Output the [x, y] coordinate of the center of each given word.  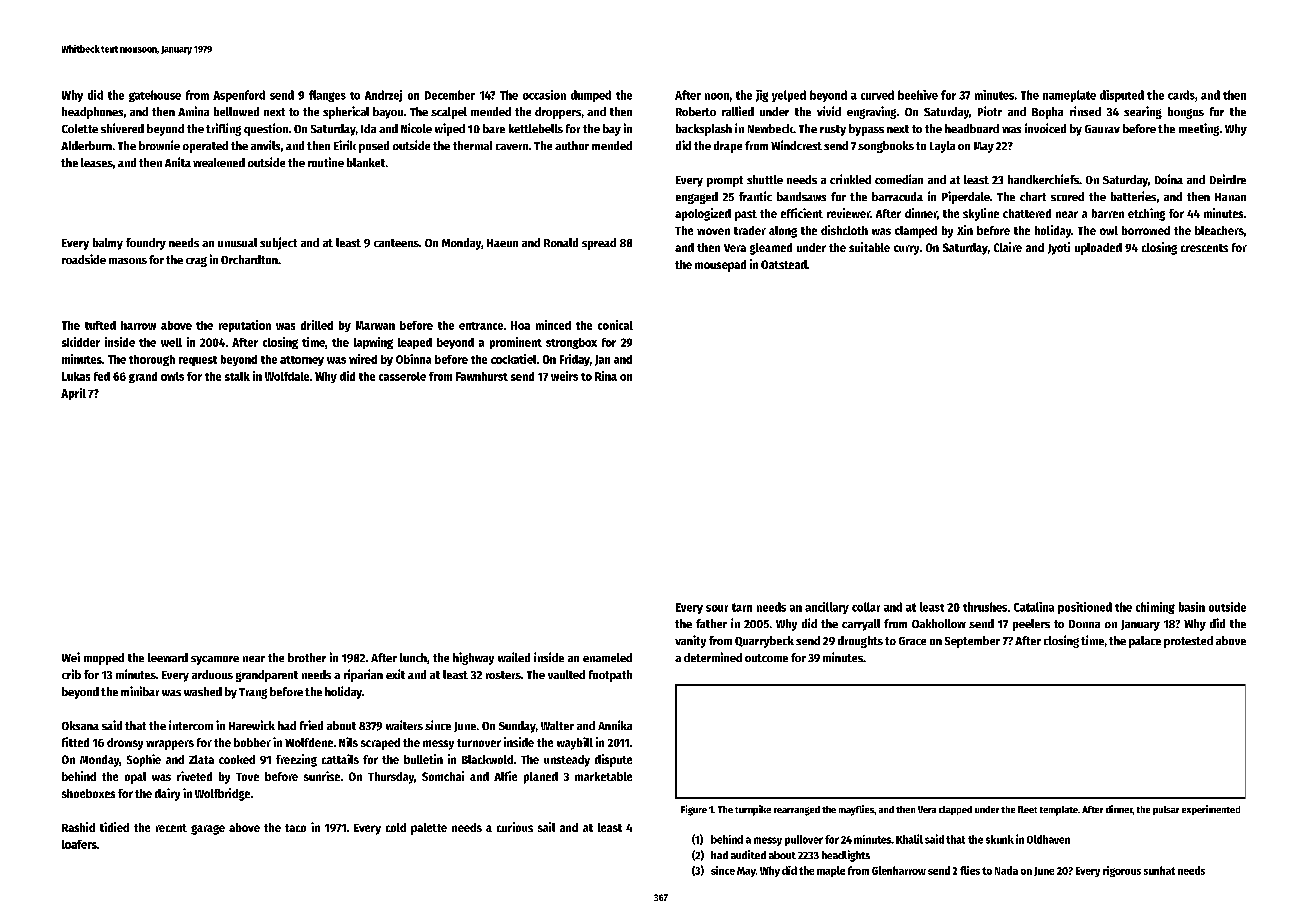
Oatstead [784, 264]
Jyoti [1059, 248]
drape [728, 147]
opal [135, 778]
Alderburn [86, 145]
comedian [899, 179]
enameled [607, 657]
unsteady [567, 761]
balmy [108, 244]
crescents [1204, 248]
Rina [606, 376]
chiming [1155, 608]
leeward [168, 657]
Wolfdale [287, 376]
